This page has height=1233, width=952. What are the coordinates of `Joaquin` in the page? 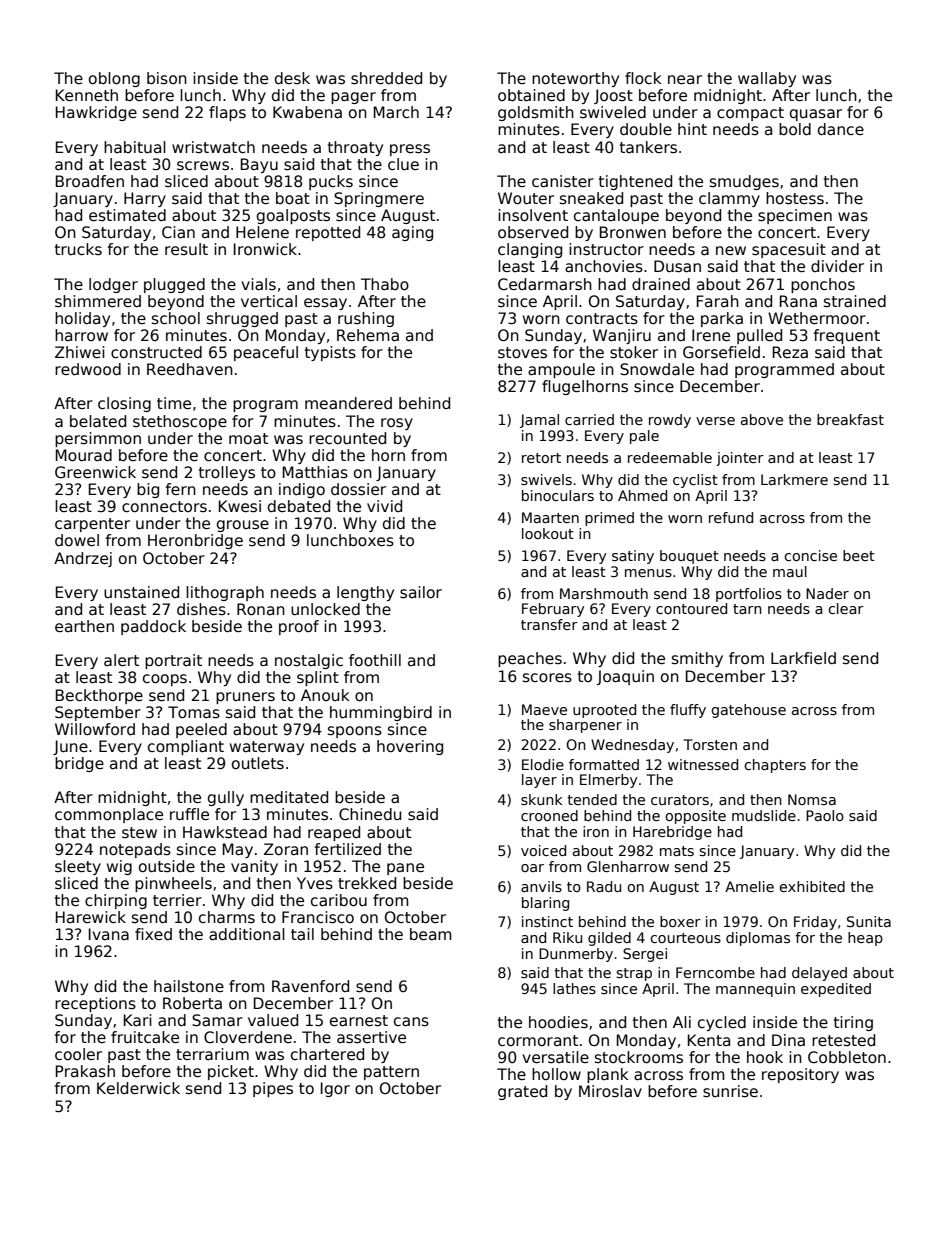 It's located at (625, 677).
